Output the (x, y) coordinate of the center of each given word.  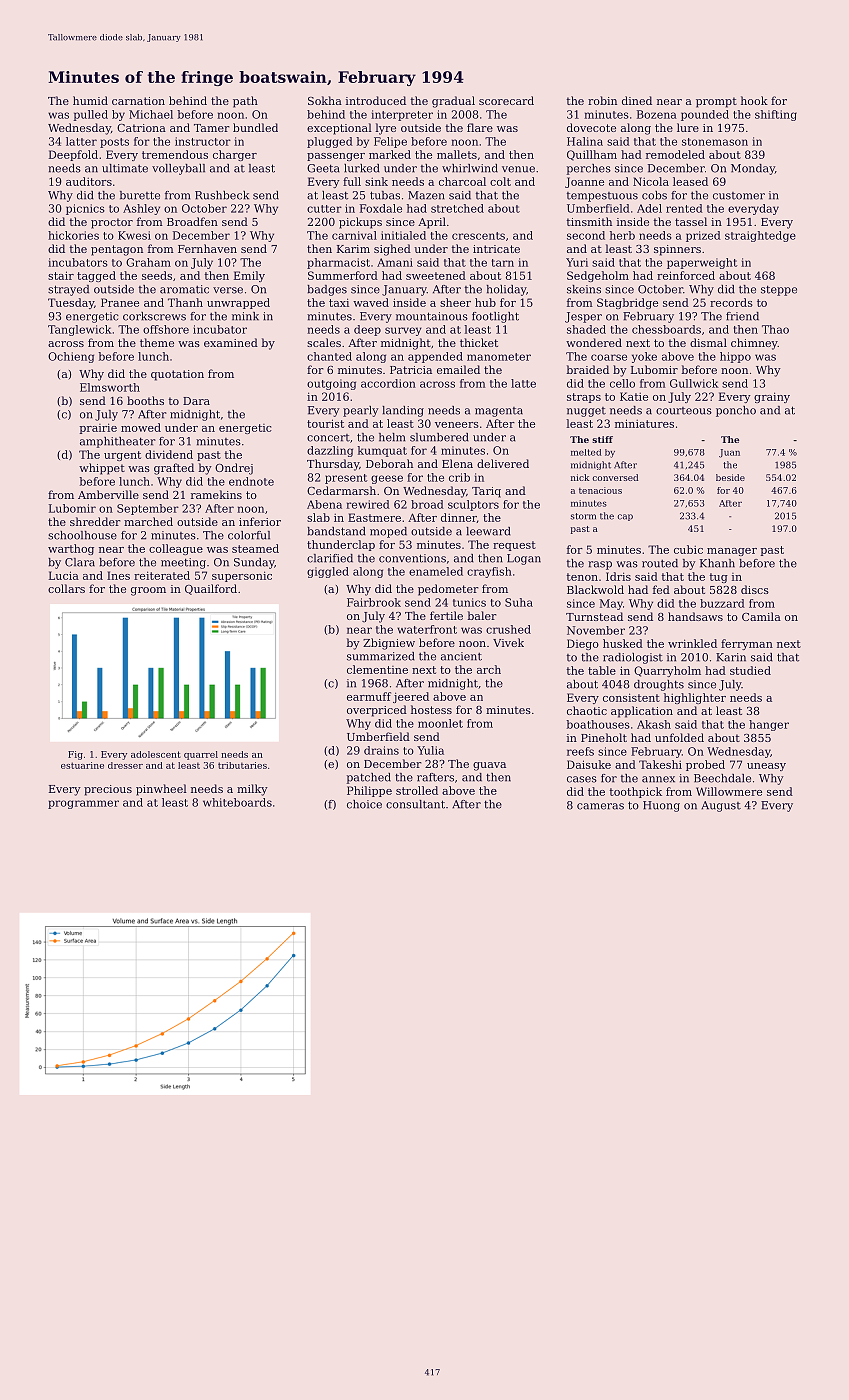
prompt (716, 102)
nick (580, 477)
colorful (249, 535)
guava (489, 766)
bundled (255, 127)
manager (732, 552)
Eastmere (374, 517)
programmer (83, 804)
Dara (196, 401)
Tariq (486, 492)
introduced (376, 100)
